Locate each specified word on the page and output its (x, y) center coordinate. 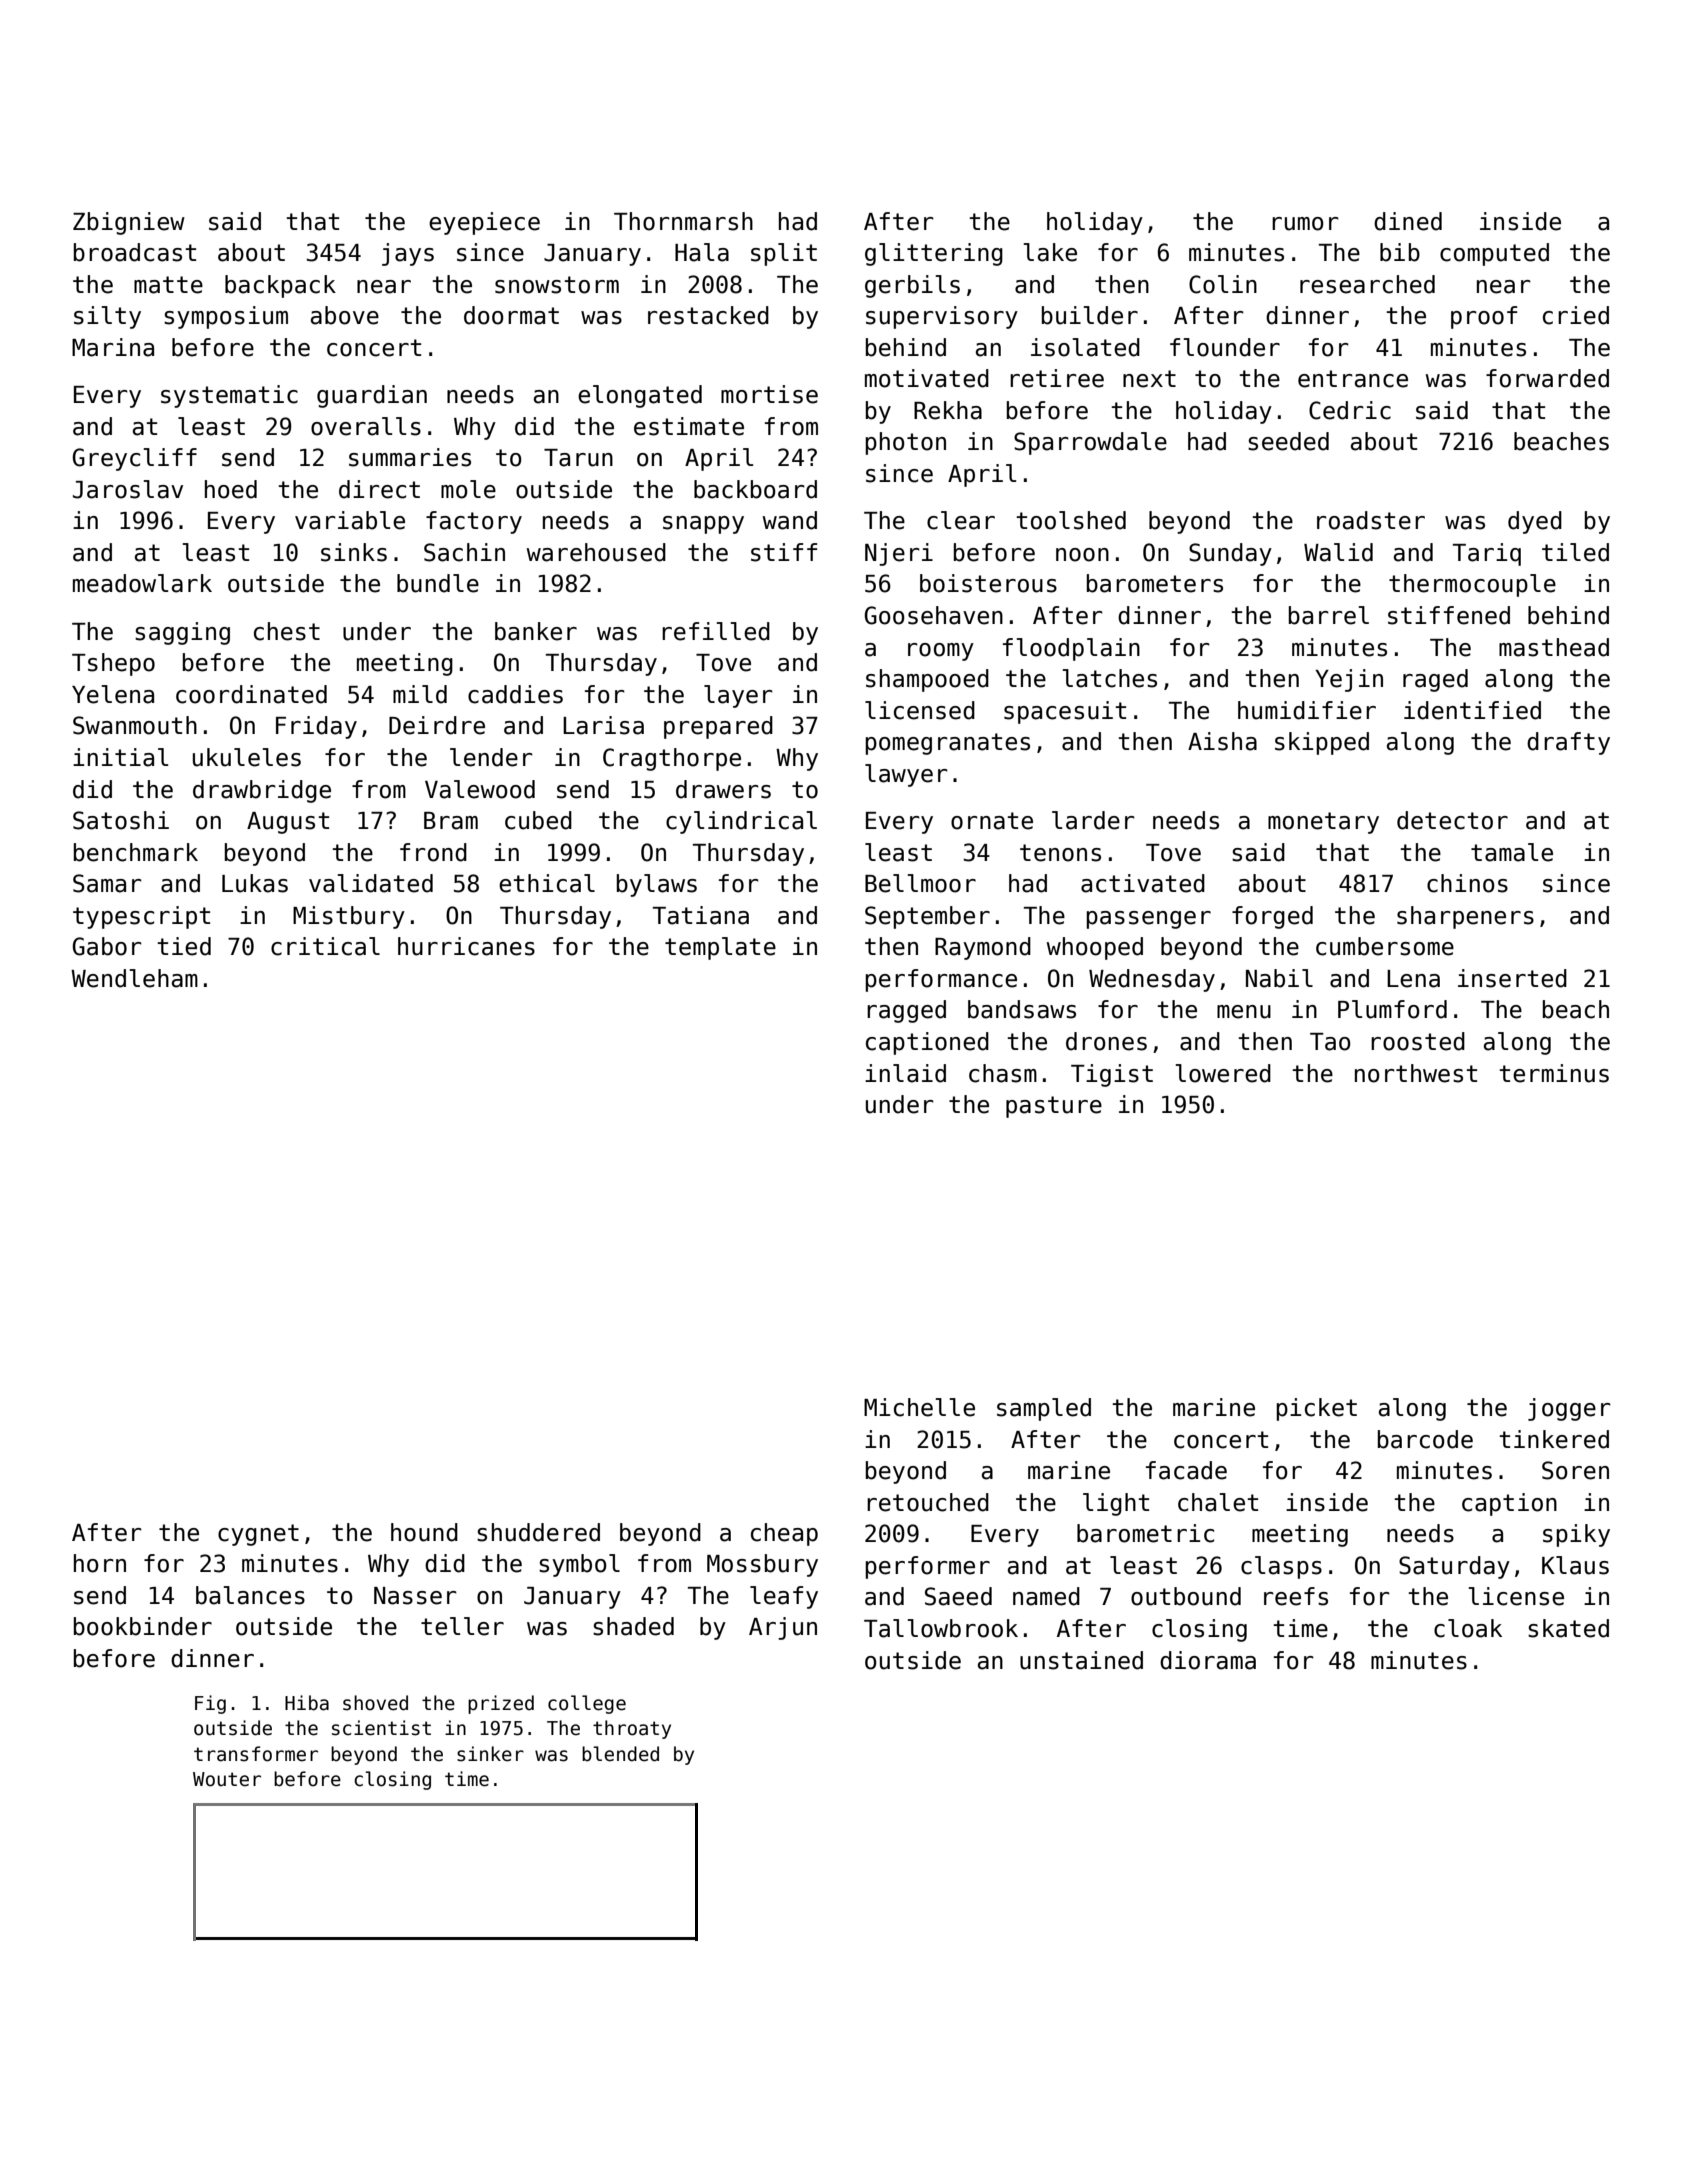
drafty (1568, 743)
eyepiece (484, 223)
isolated (1085, 347)
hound (424, 1532)
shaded (633, 1626)
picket (1316, 1409)
